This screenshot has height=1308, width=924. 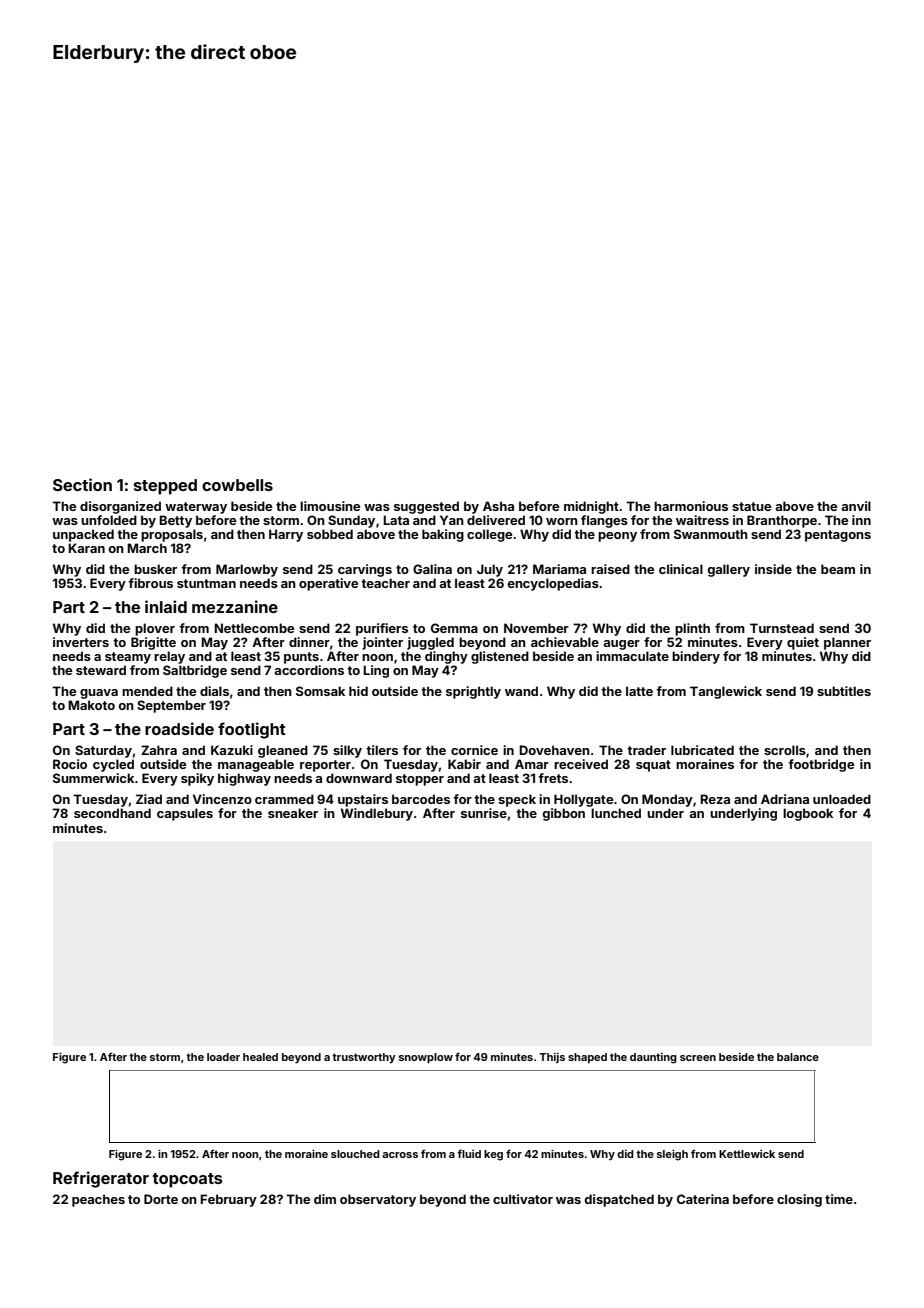 What do you see at coordinates (616, 813) in the screenshot?
I see `lunched` at bounding box center [616, 813].
